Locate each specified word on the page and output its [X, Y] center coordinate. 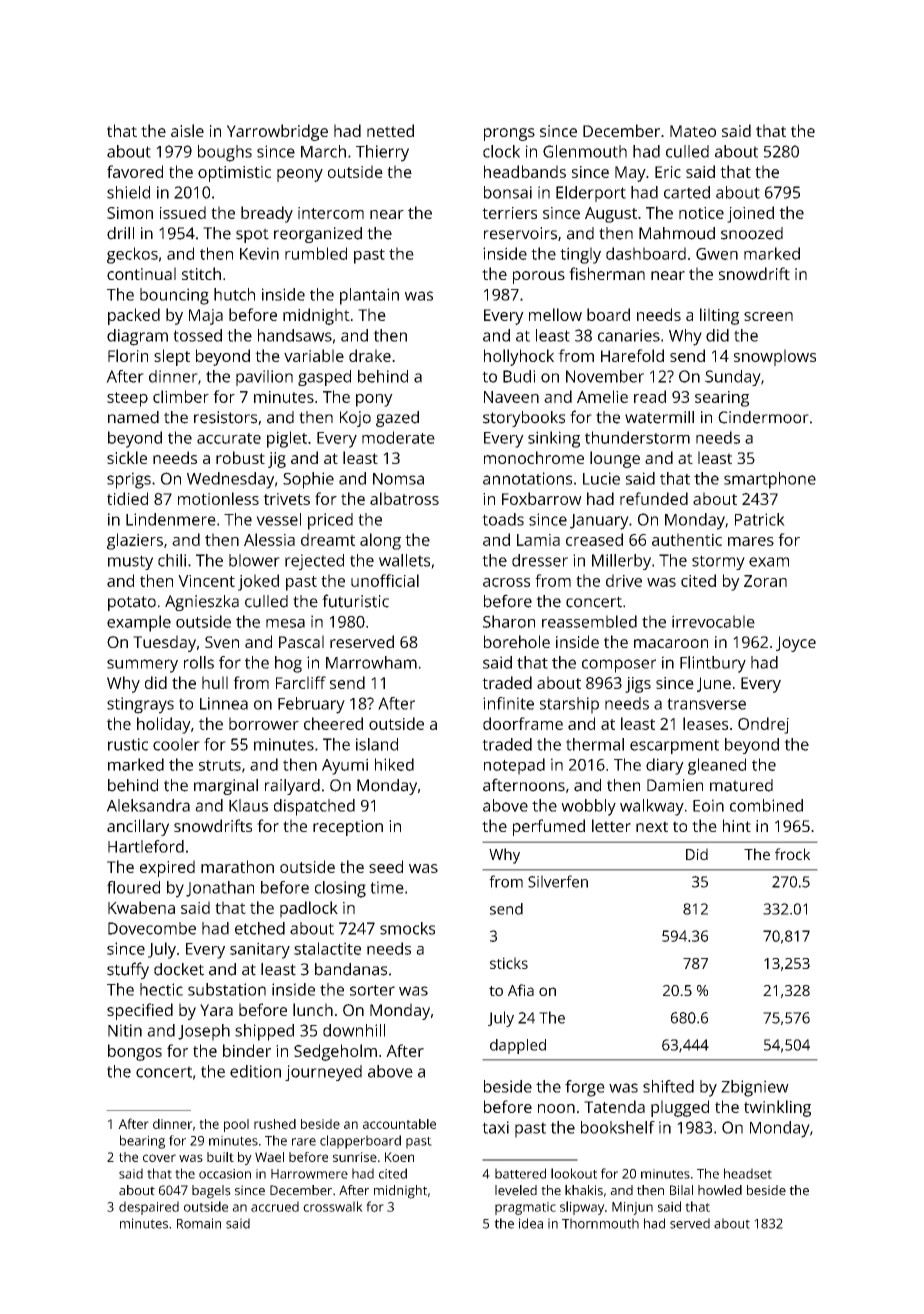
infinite [508, 703]
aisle [187, 130]
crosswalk [333, 1206]
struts [220, 765]
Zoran [765, 581]
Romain [199, 1223]
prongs [509, 134]
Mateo [693, 131]
